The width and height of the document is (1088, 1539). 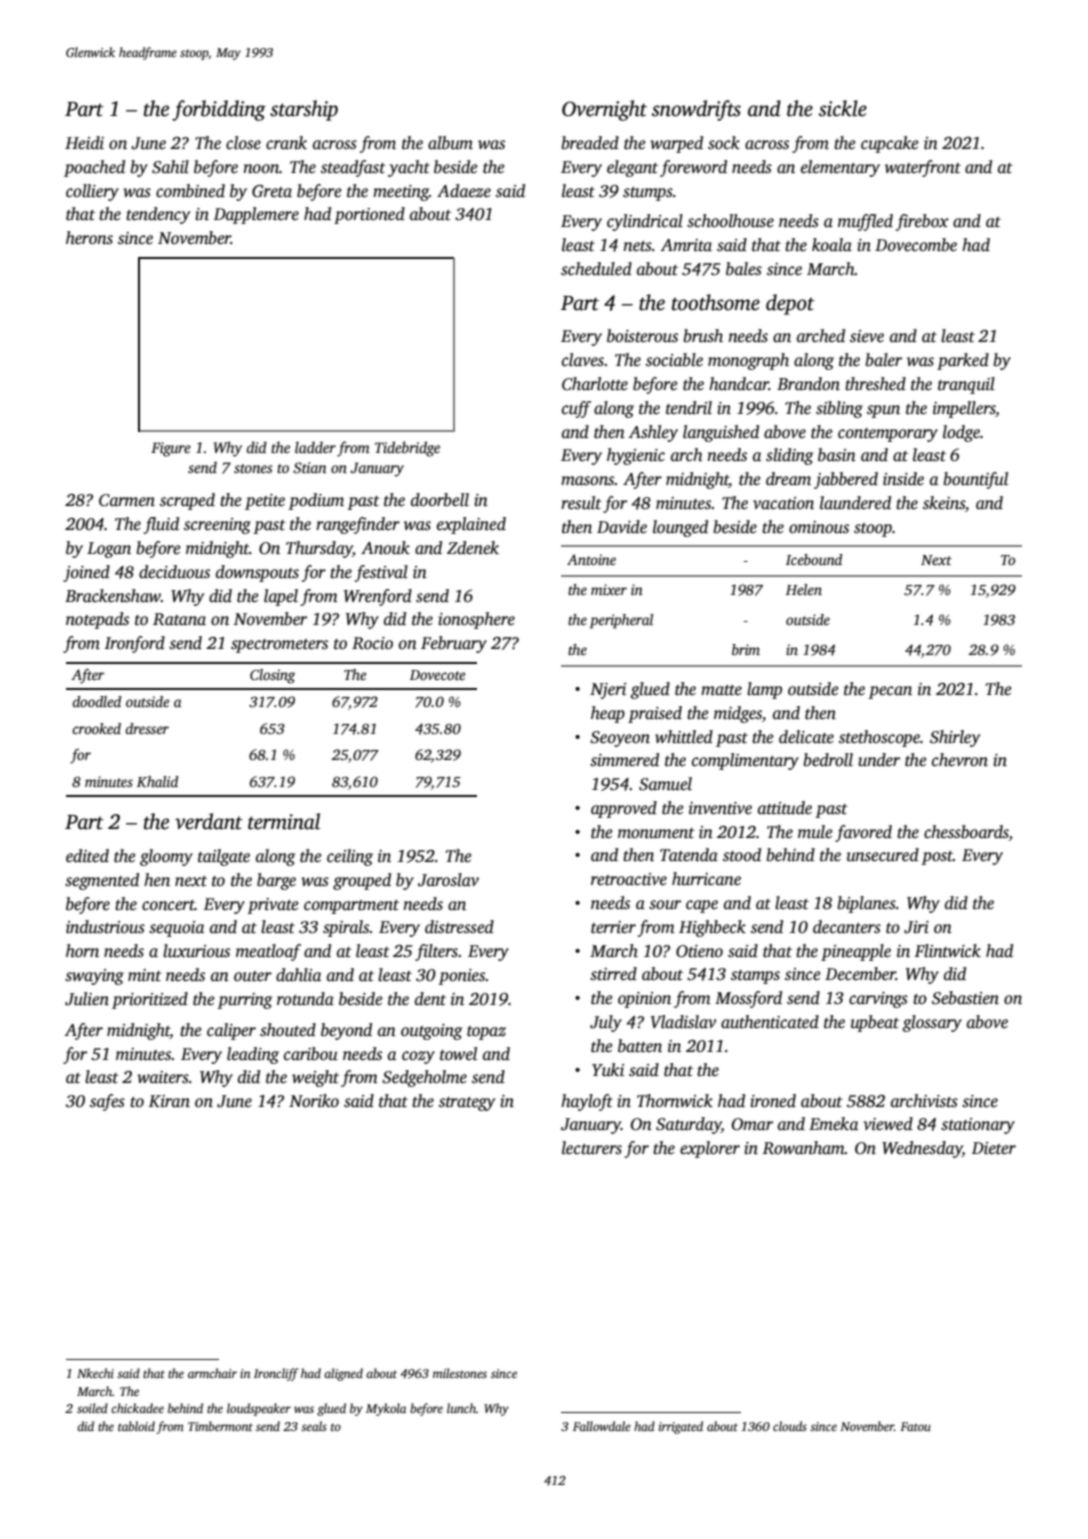 I want to click on sickle, so click(x=843, y=108).
